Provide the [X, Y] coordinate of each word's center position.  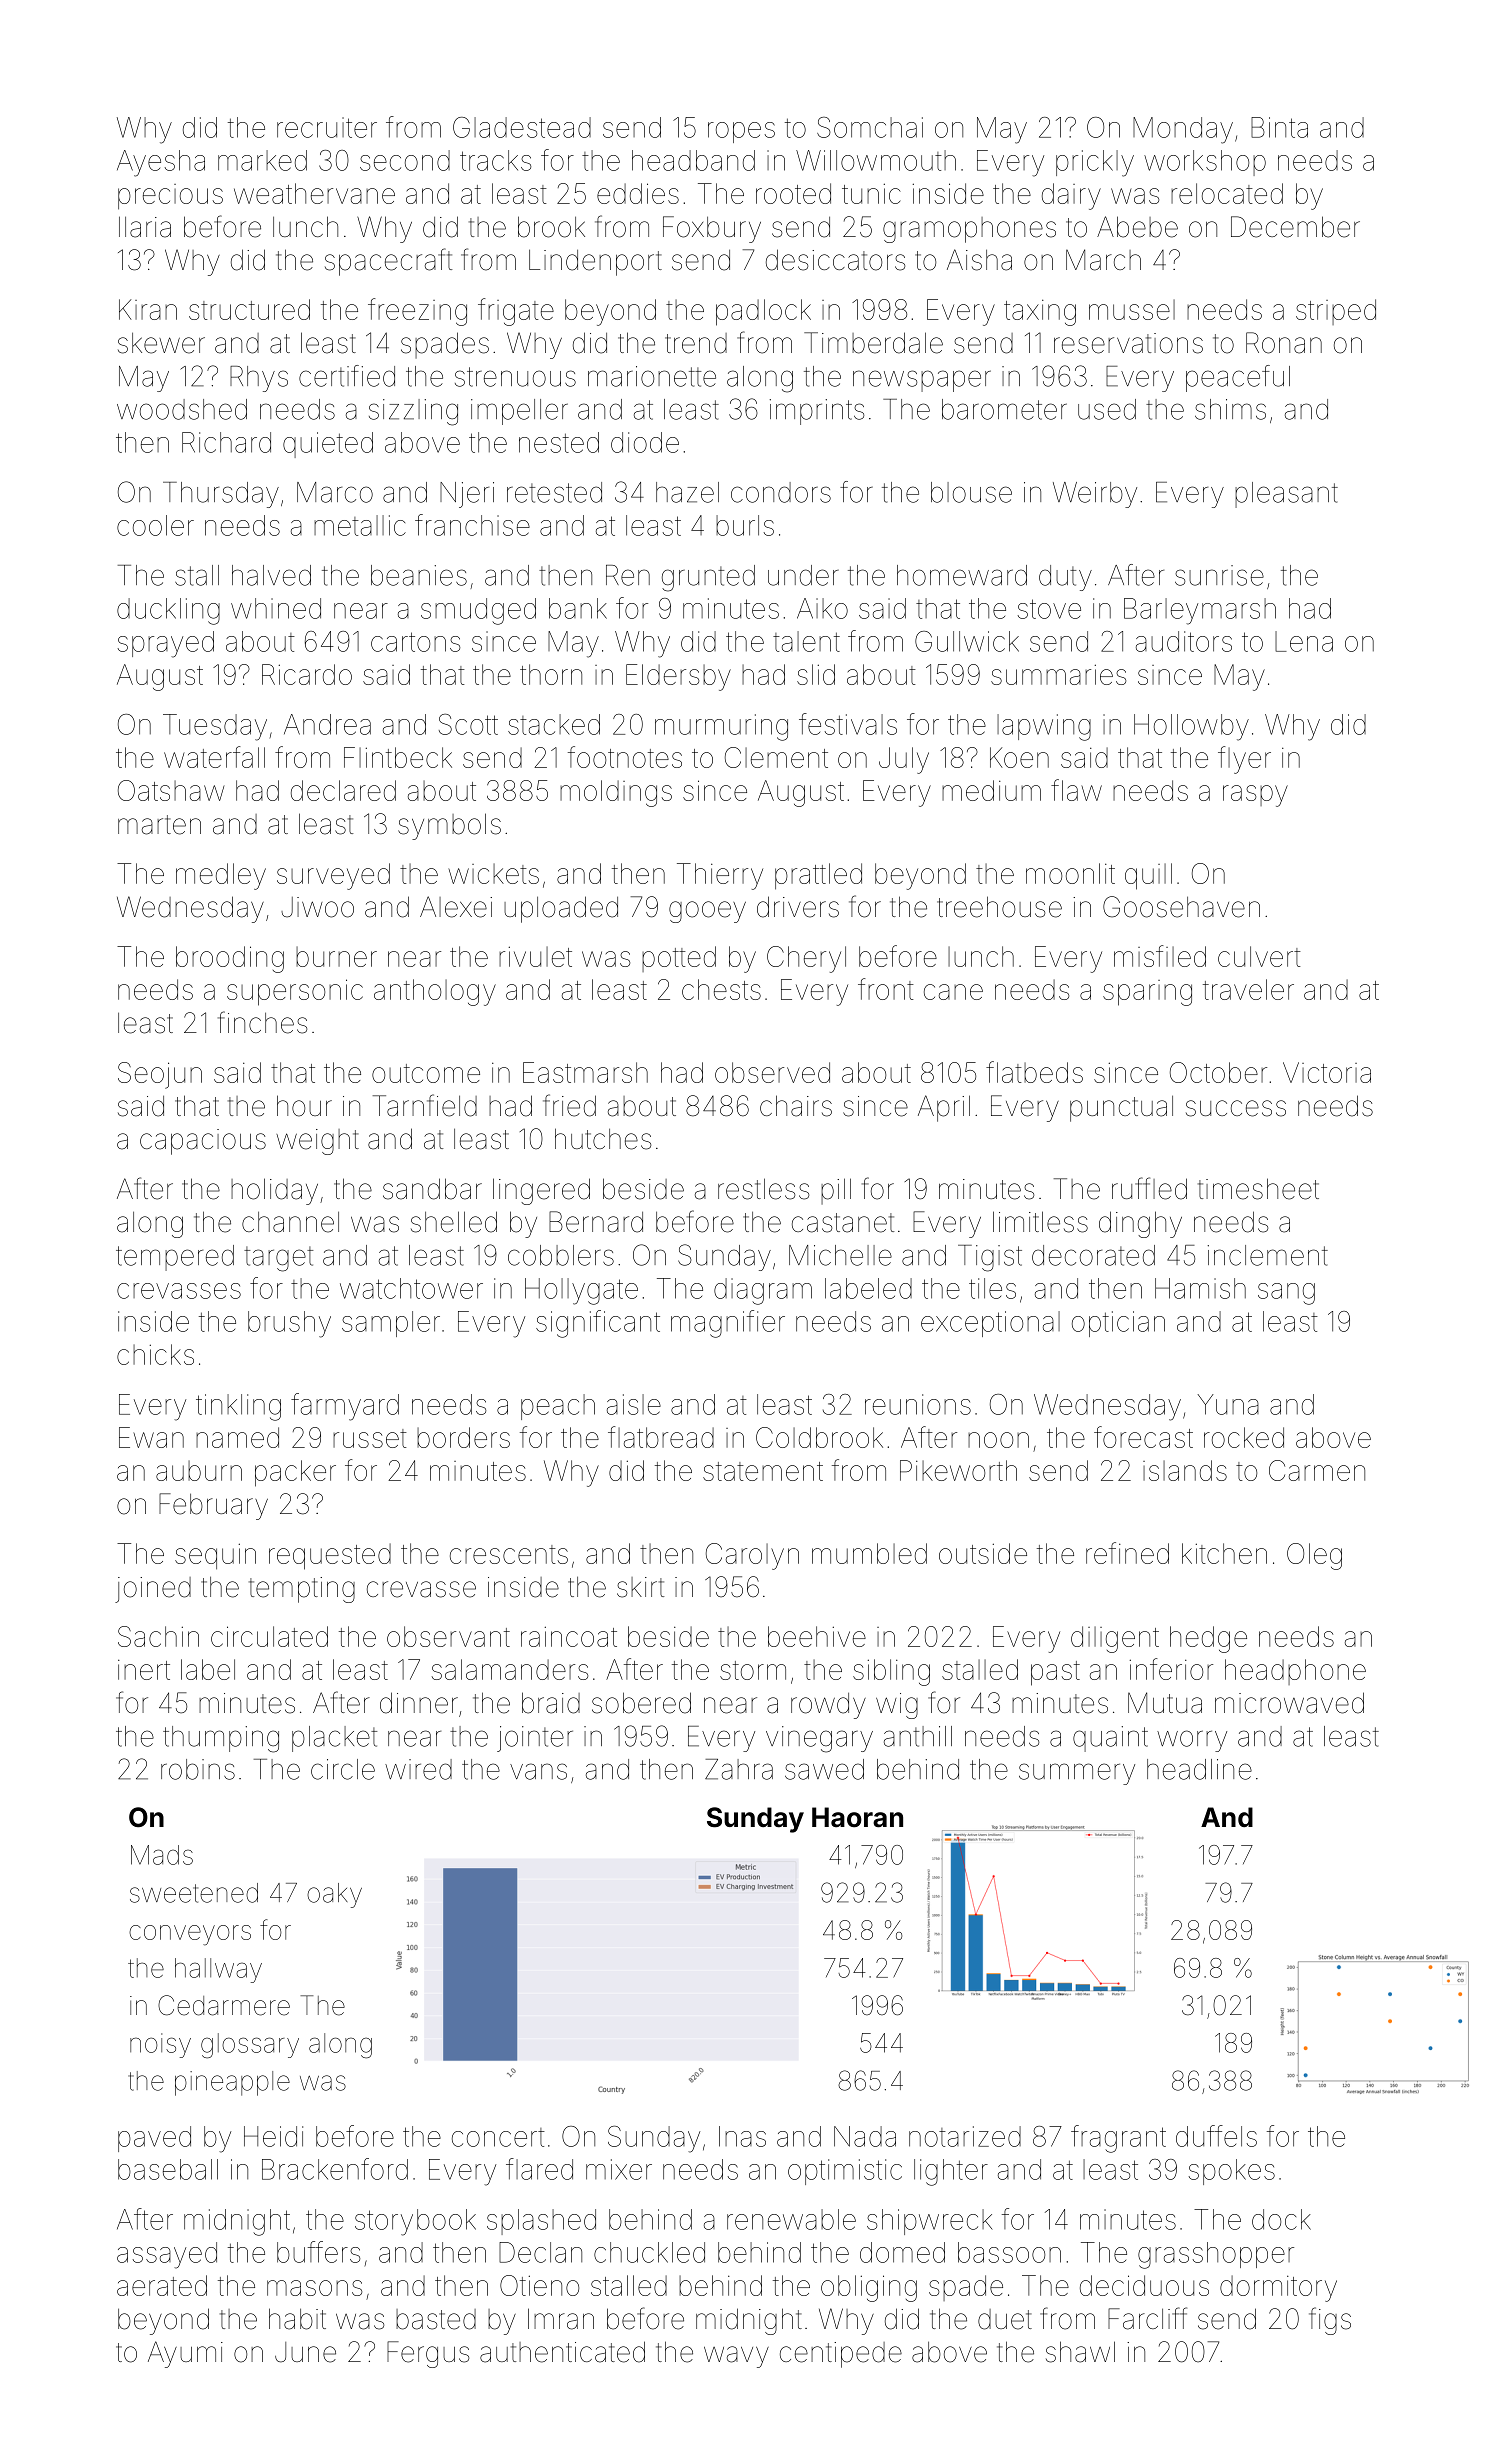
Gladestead [522, 127]
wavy [736, 2357]
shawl [1080, 2352]
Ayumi [185, 2354]
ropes [741, 132]
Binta [1279, 127]
